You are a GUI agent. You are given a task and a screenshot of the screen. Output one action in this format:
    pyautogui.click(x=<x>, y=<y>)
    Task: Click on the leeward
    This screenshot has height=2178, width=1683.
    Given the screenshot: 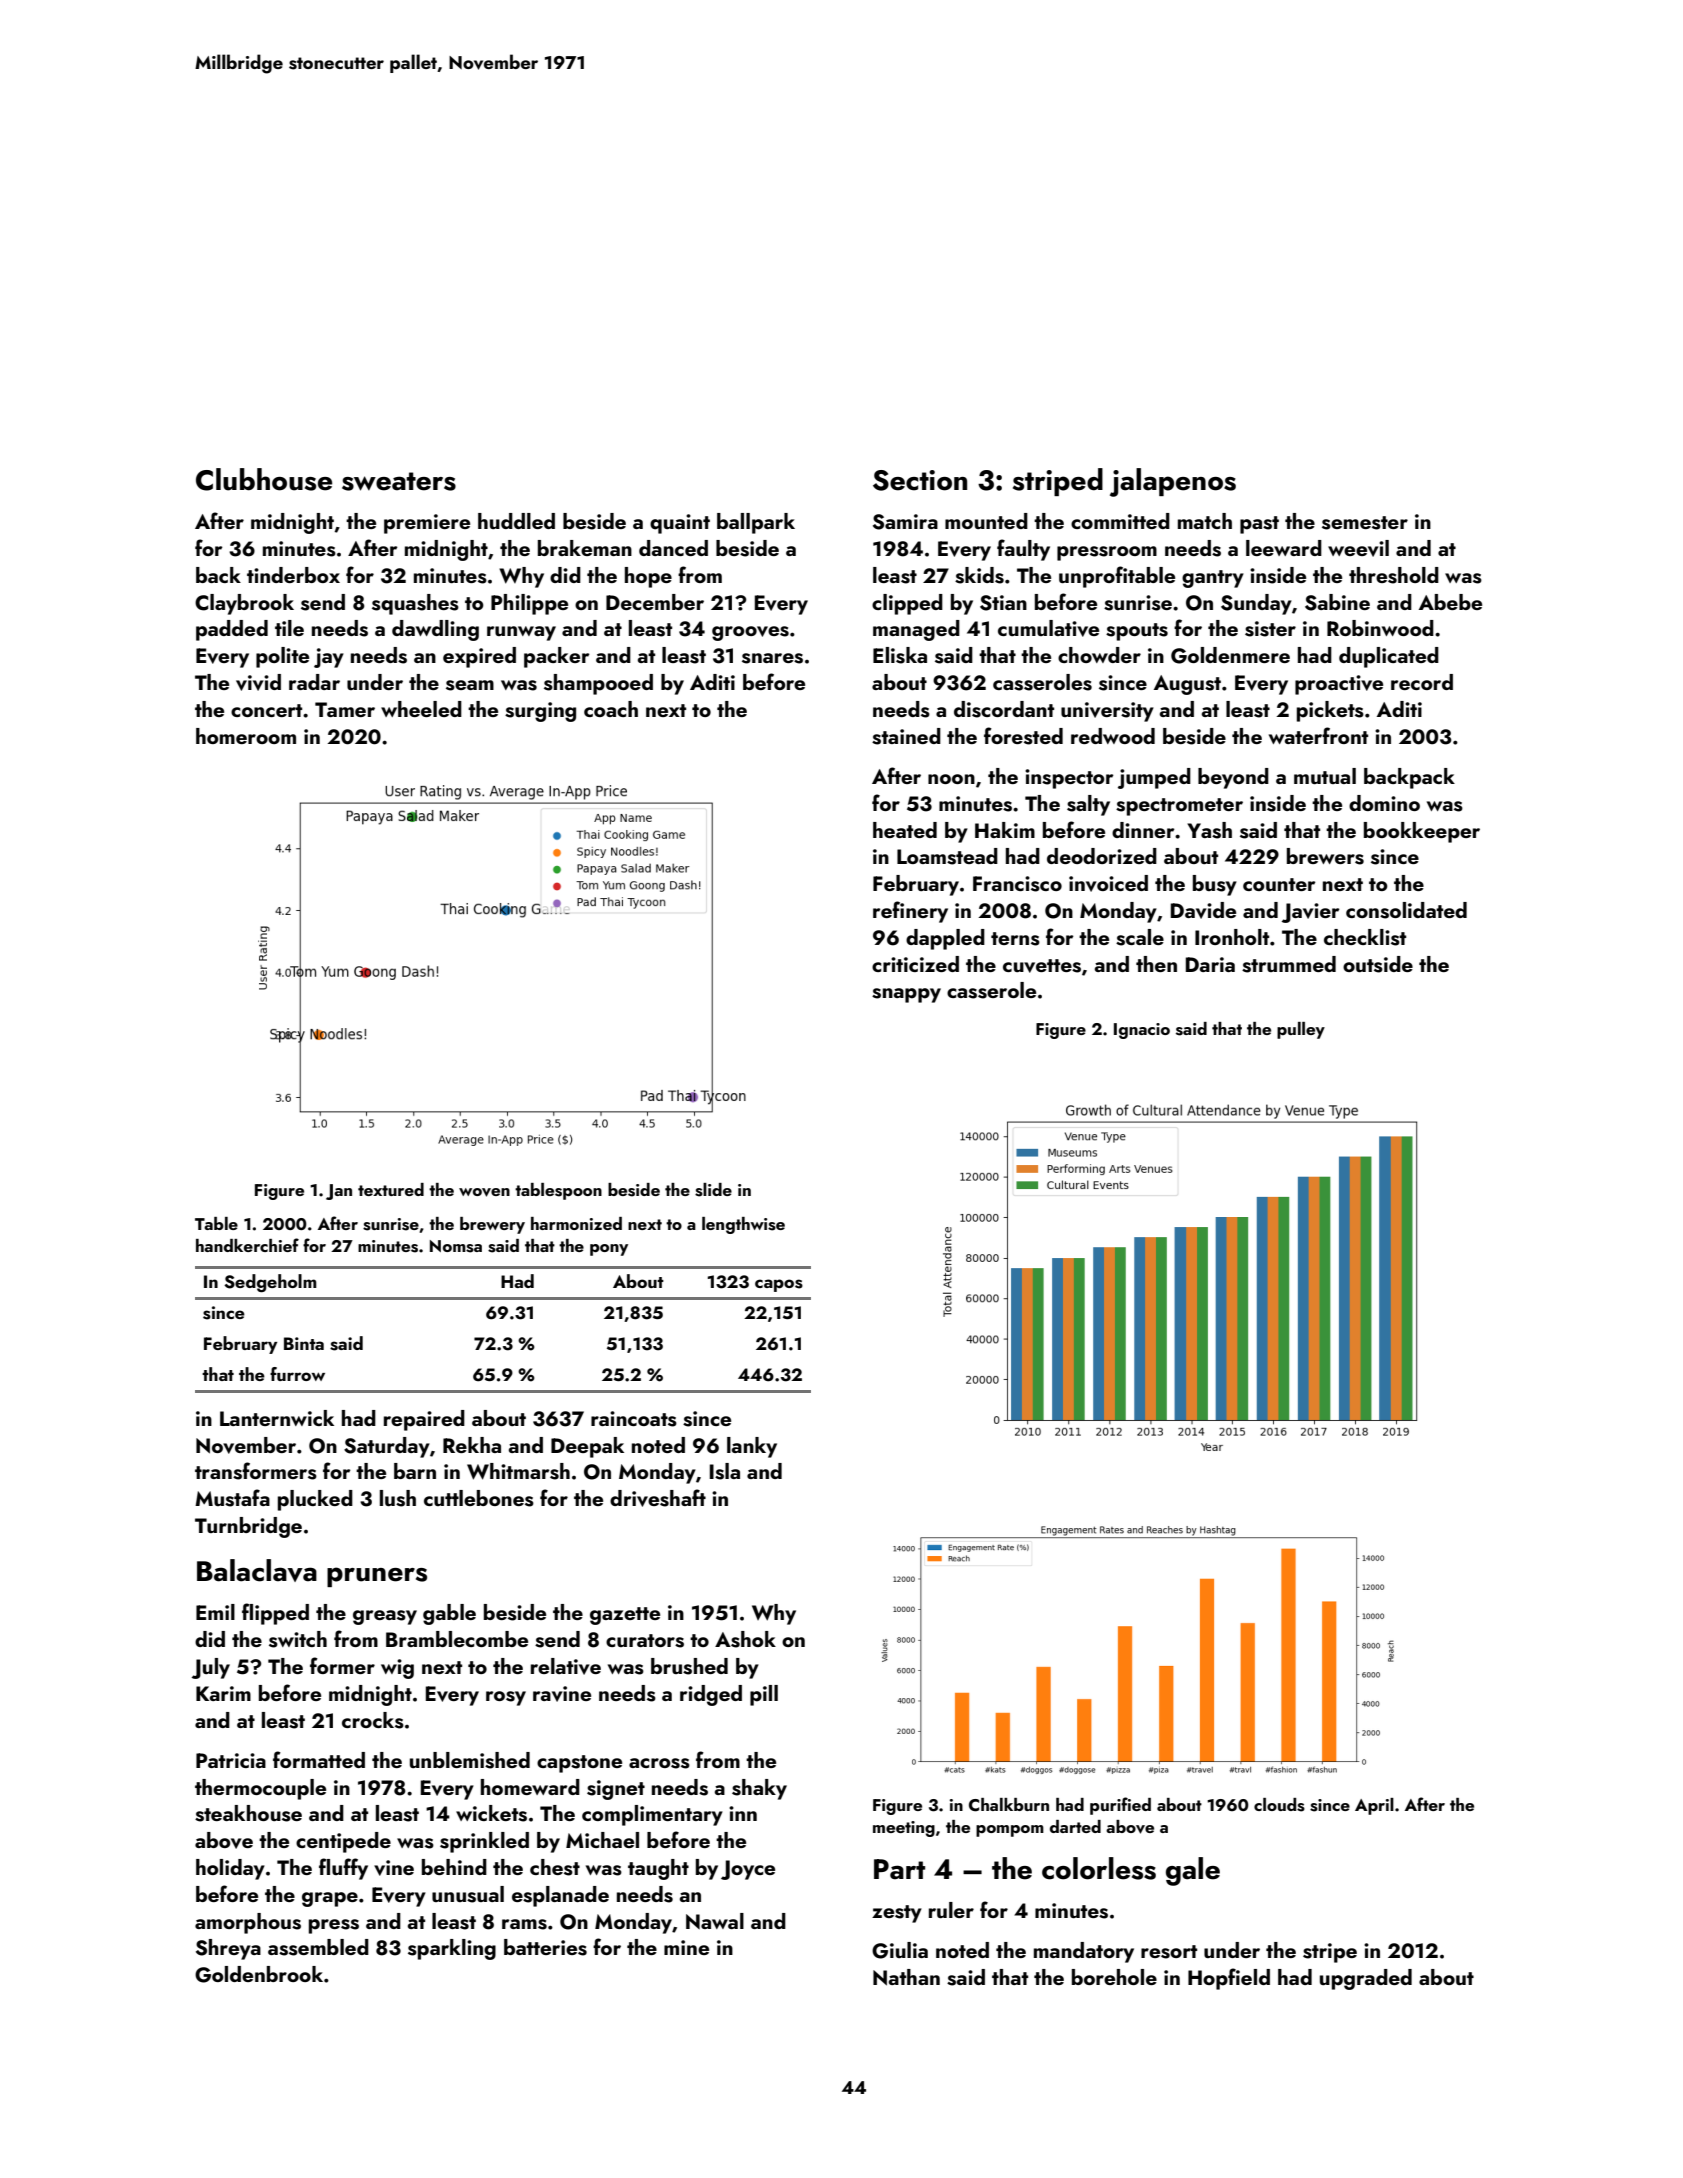 What is the action you would take?
    pyautogui.click(x=1284, y=548)
